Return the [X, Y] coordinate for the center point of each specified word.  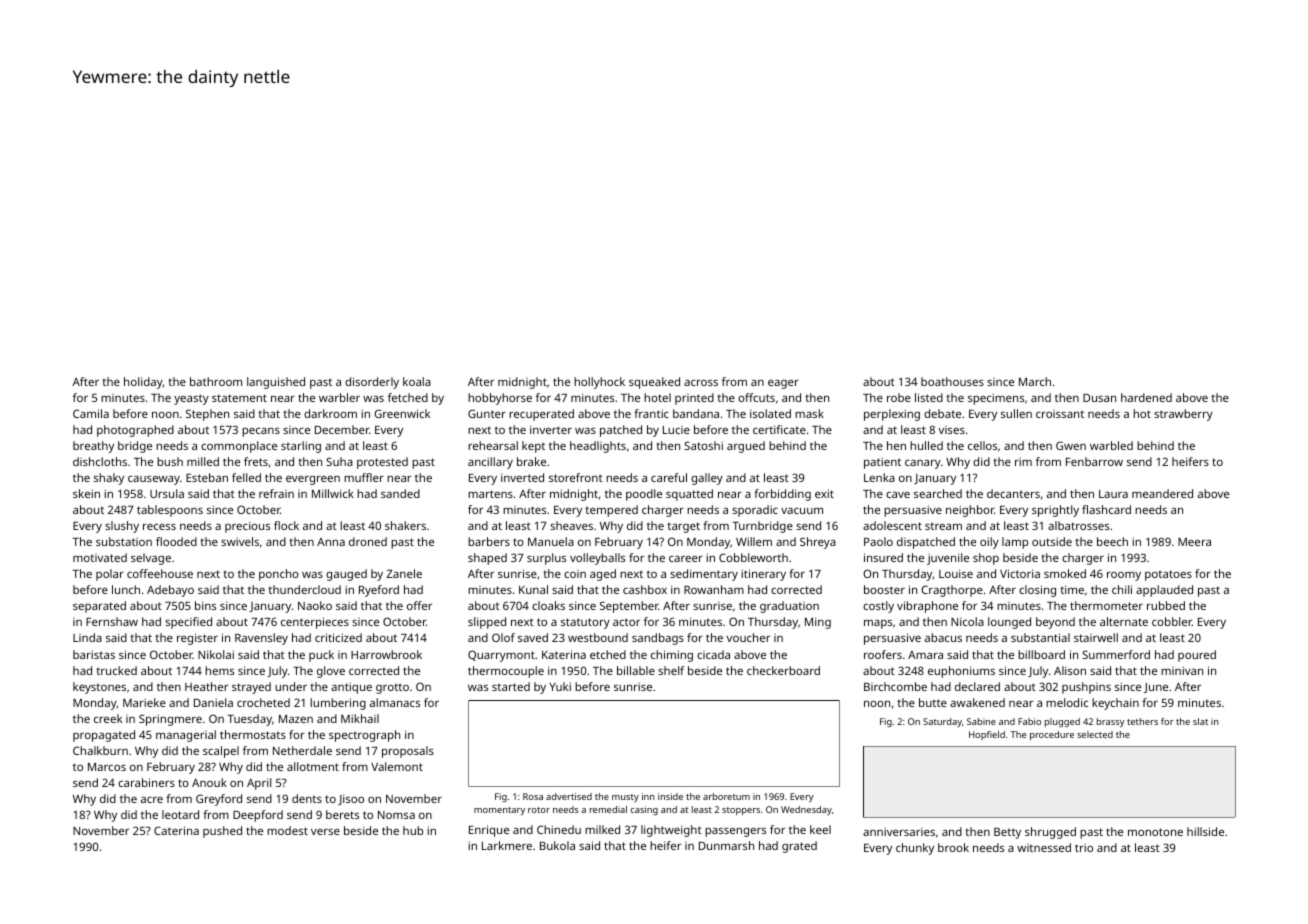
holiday [143, 383]
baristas [94, 654]
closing [1037, 591]
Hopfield [987, 735]
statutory [585, 623]
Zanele [404, 573]
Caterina [176, 830]
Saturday [942, 722]
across [701, 382]
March [1035, 381]
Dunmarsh [726, 845]
